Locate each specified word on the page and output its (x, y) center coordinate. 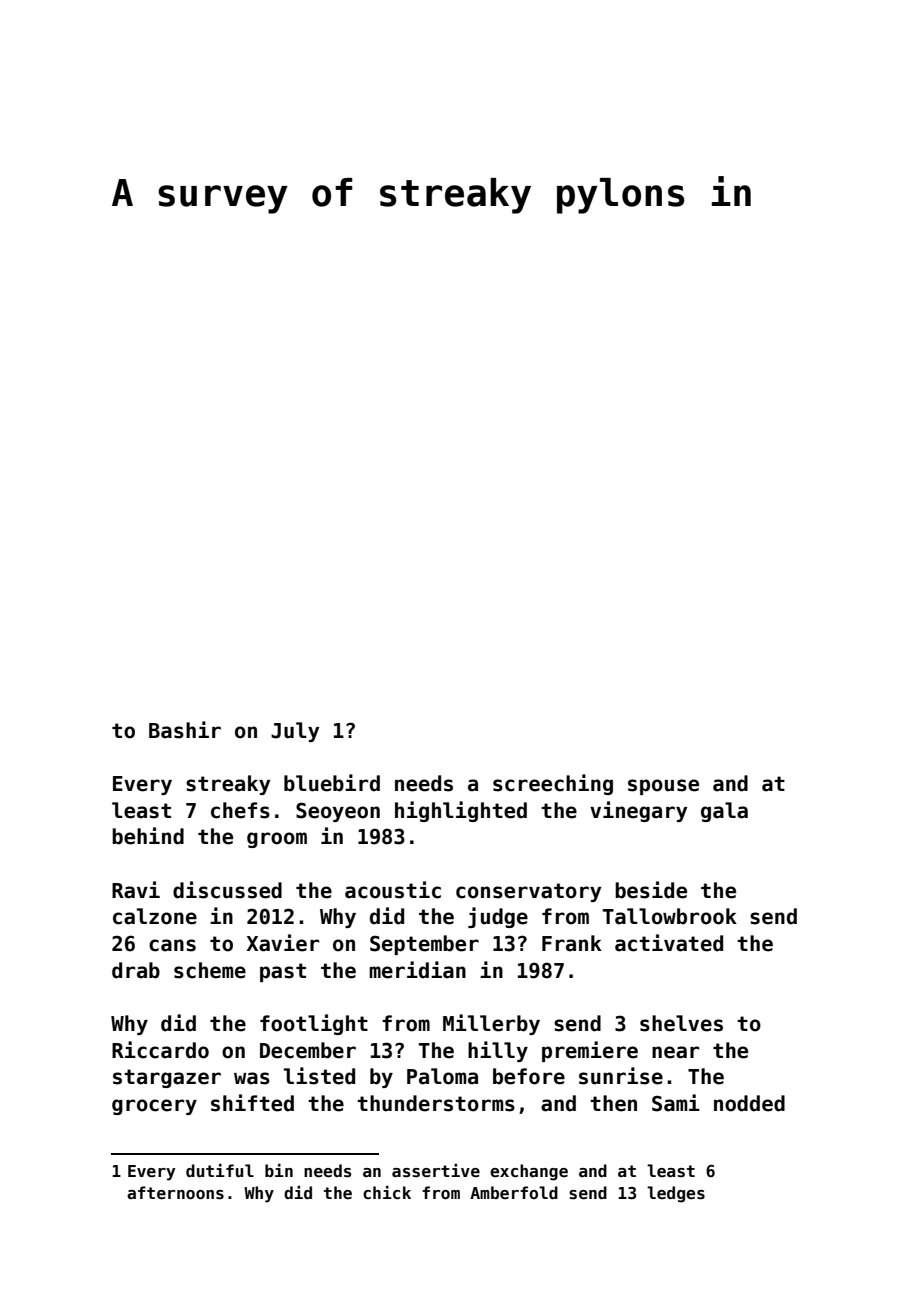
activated (669, 943)
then (613, 1103)
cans (172, 945)
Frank (572, 943)
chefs (240, 810)
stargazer (167, 1078)
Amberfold (514, 1192)
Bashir (185, 730)
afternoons (175, 1193)
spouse (663, 787)
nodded (749, 1103)
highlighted (461, 811)
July (295, 732)
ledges (676, 1194)
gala (724, 812)
